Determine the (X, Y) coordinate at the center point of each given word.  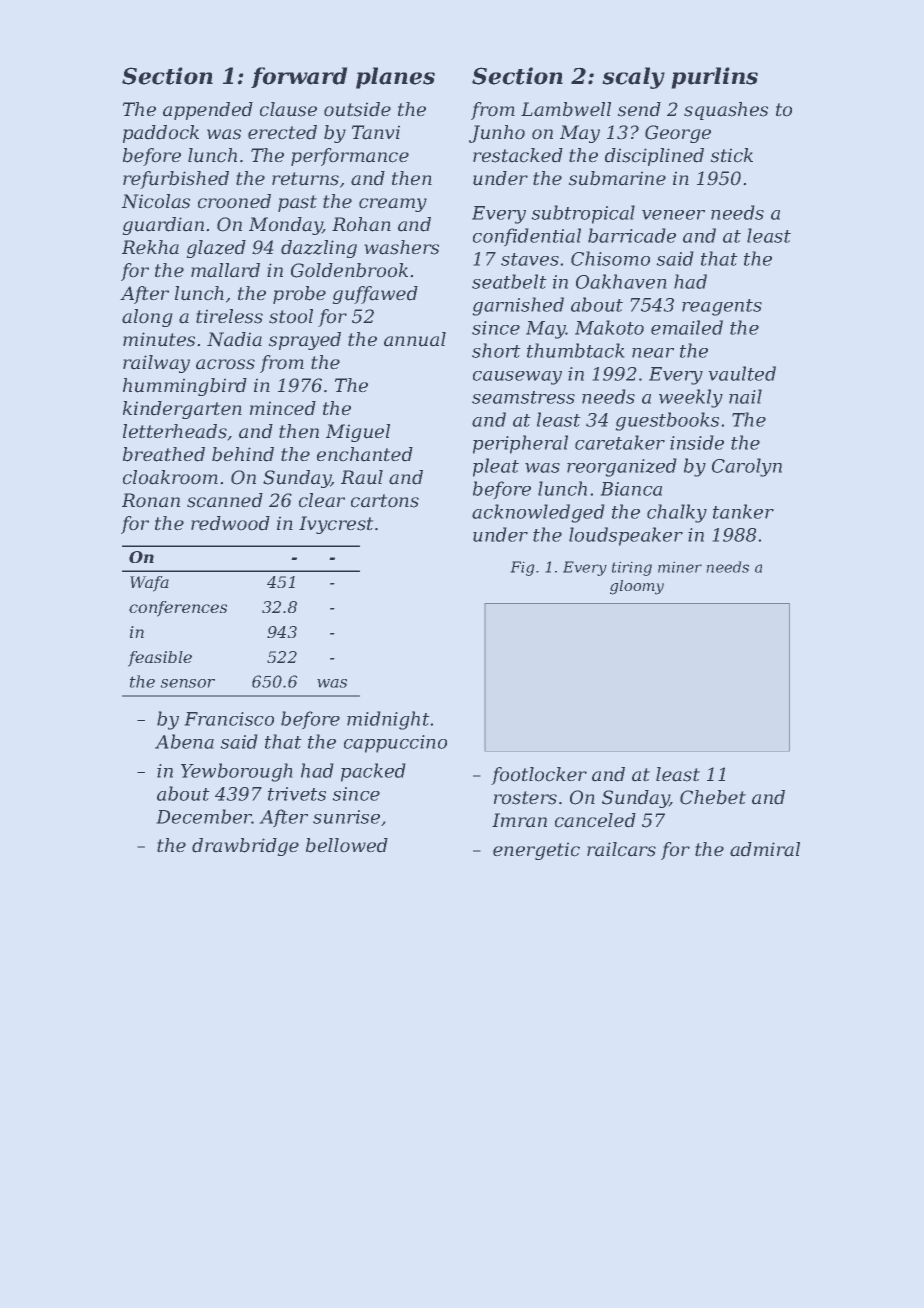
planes (395, 78)
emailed (687, 327)
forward (299, 77)
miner (680, 567)
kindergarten (182, 410)
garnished (518, 306)
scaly (634, 78)
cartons (385, 501)
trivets (297, 794)
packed (373, 772)
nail (745, 396)
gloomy (637, 587)
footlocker (539, 776)
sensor (188, 683)
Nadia (234, 339)
